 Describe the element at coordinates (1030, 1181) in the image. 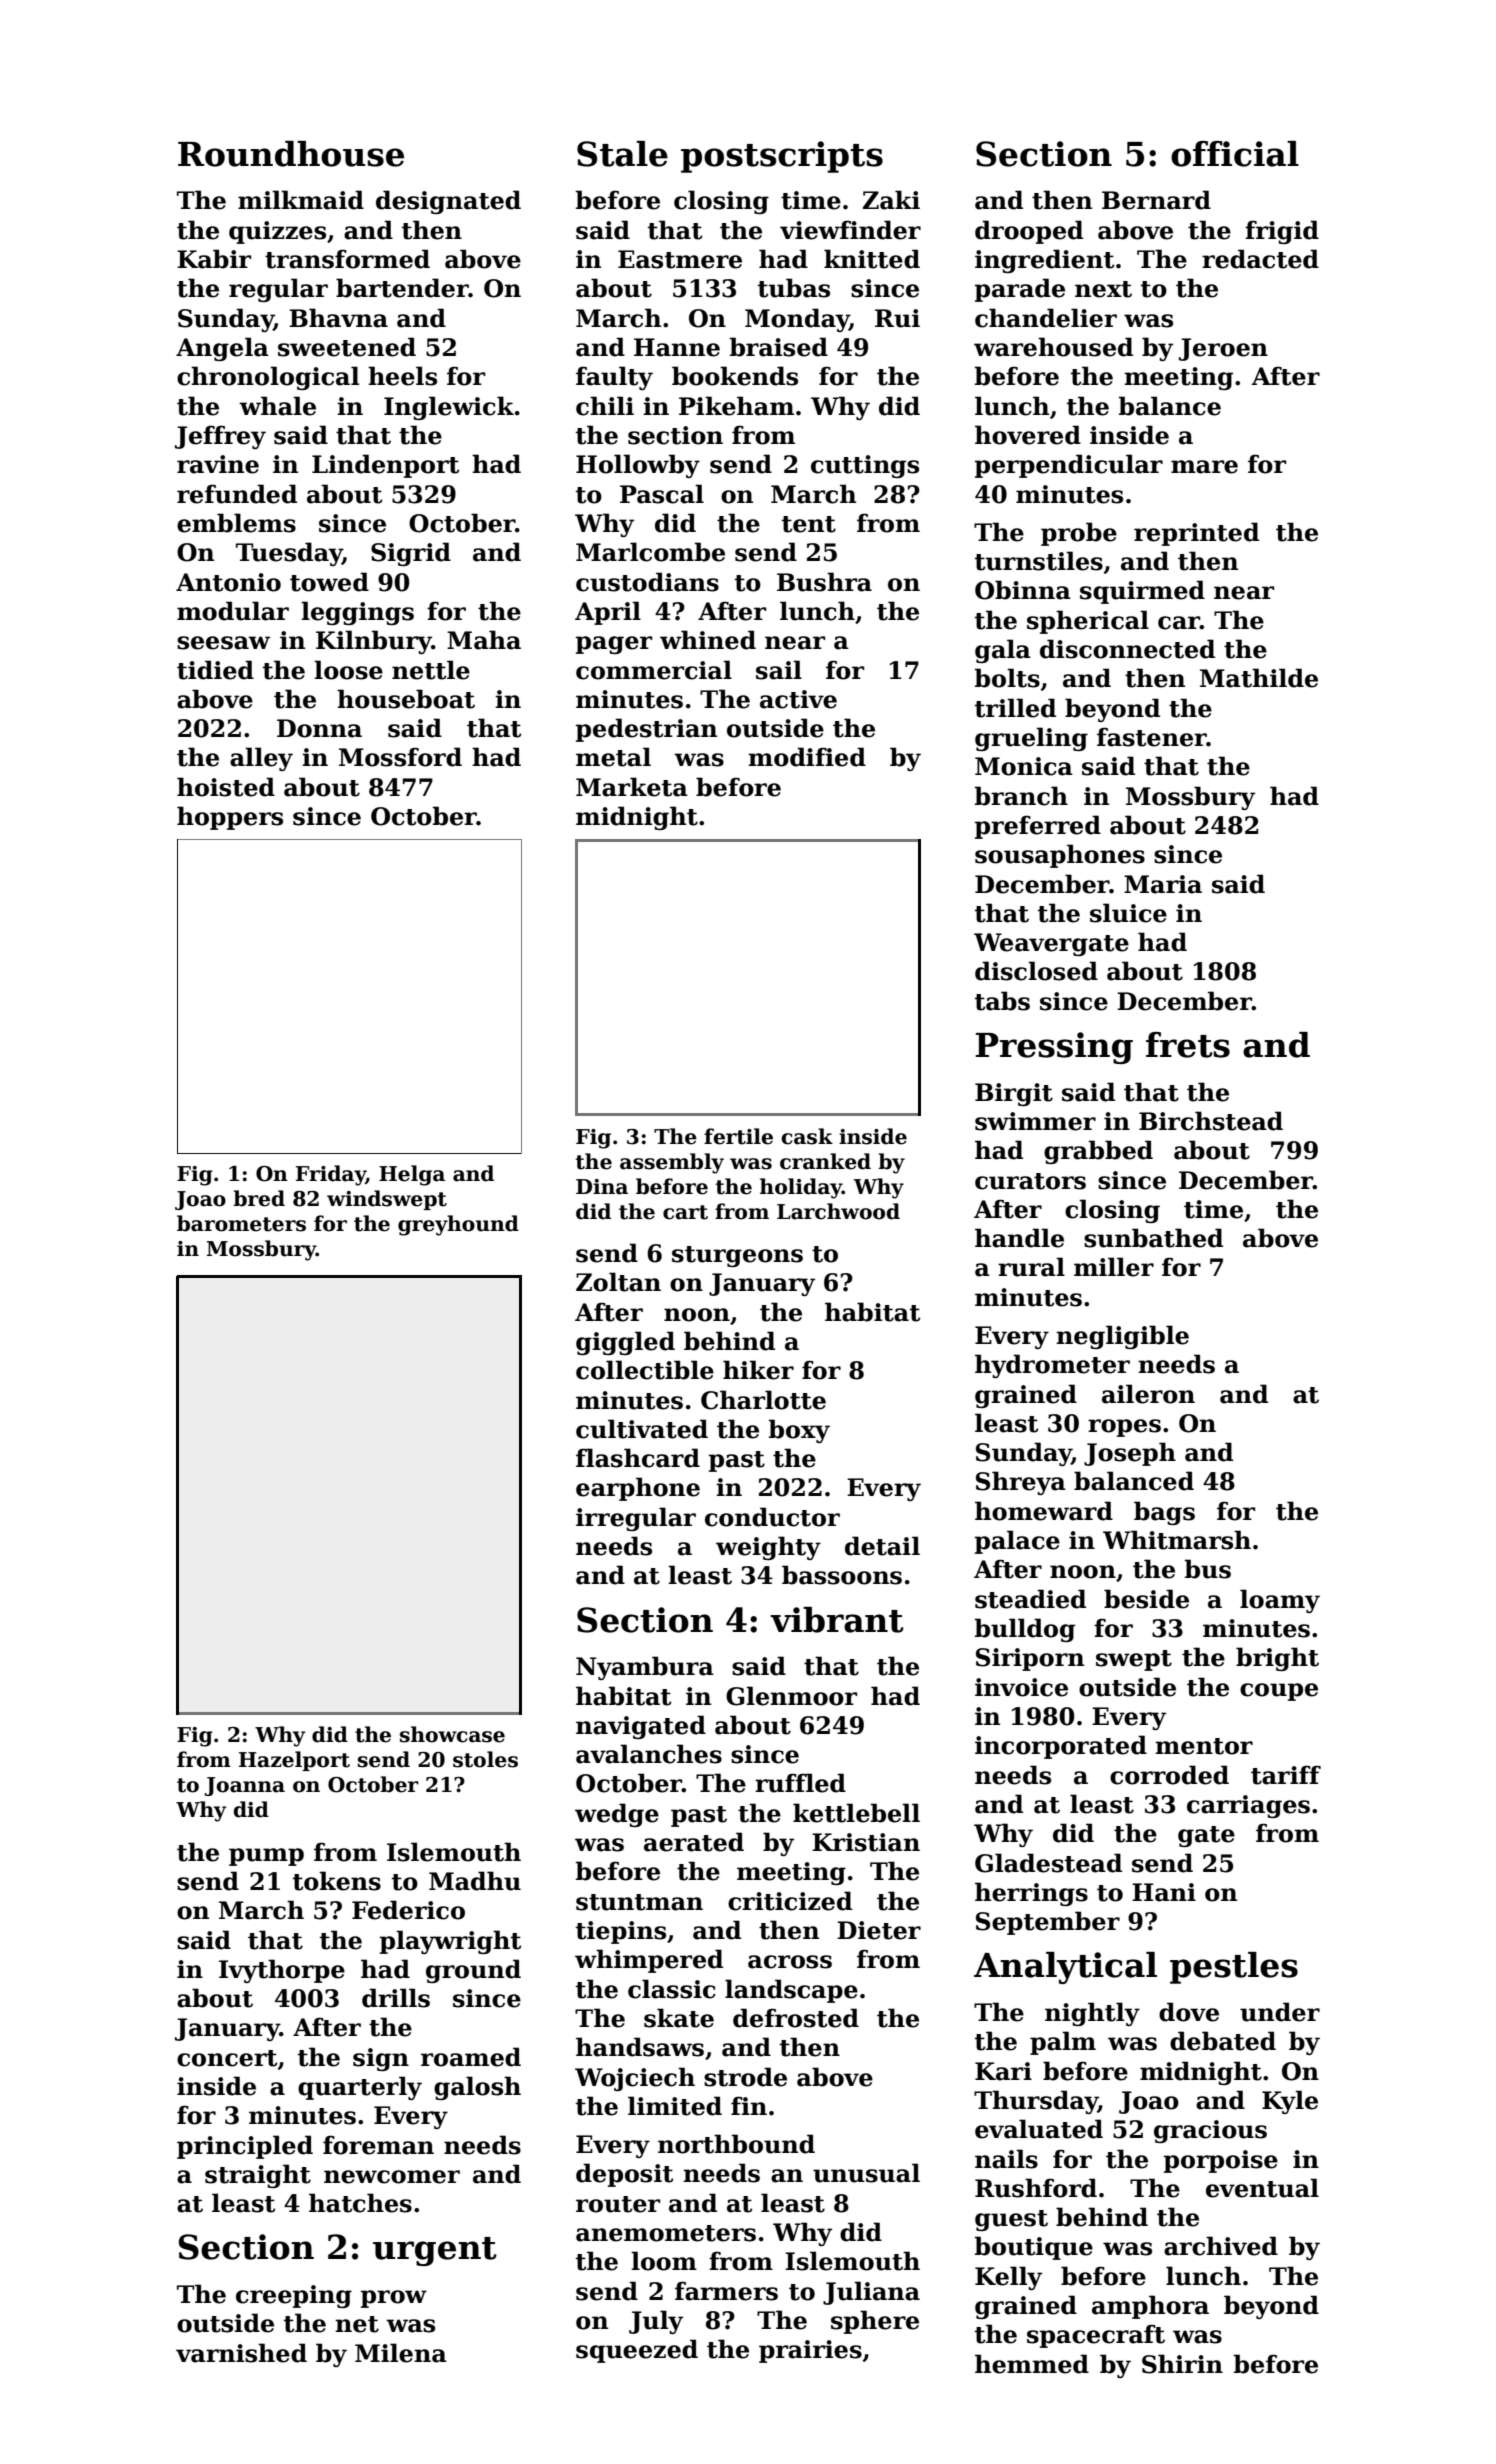

I see `curators` at that location.
